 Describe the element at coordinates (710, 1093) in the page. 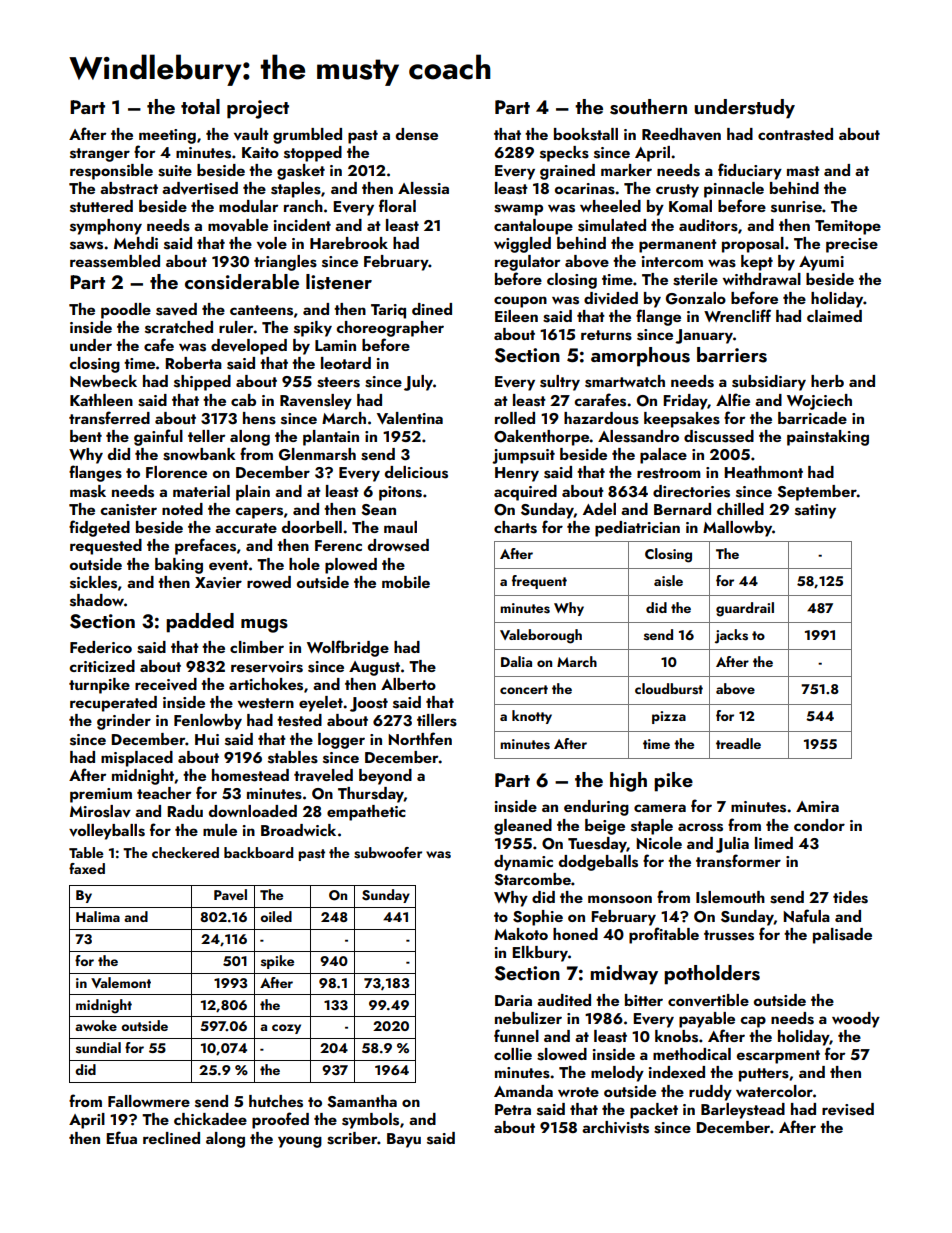

I see `ruddy` at that location.
